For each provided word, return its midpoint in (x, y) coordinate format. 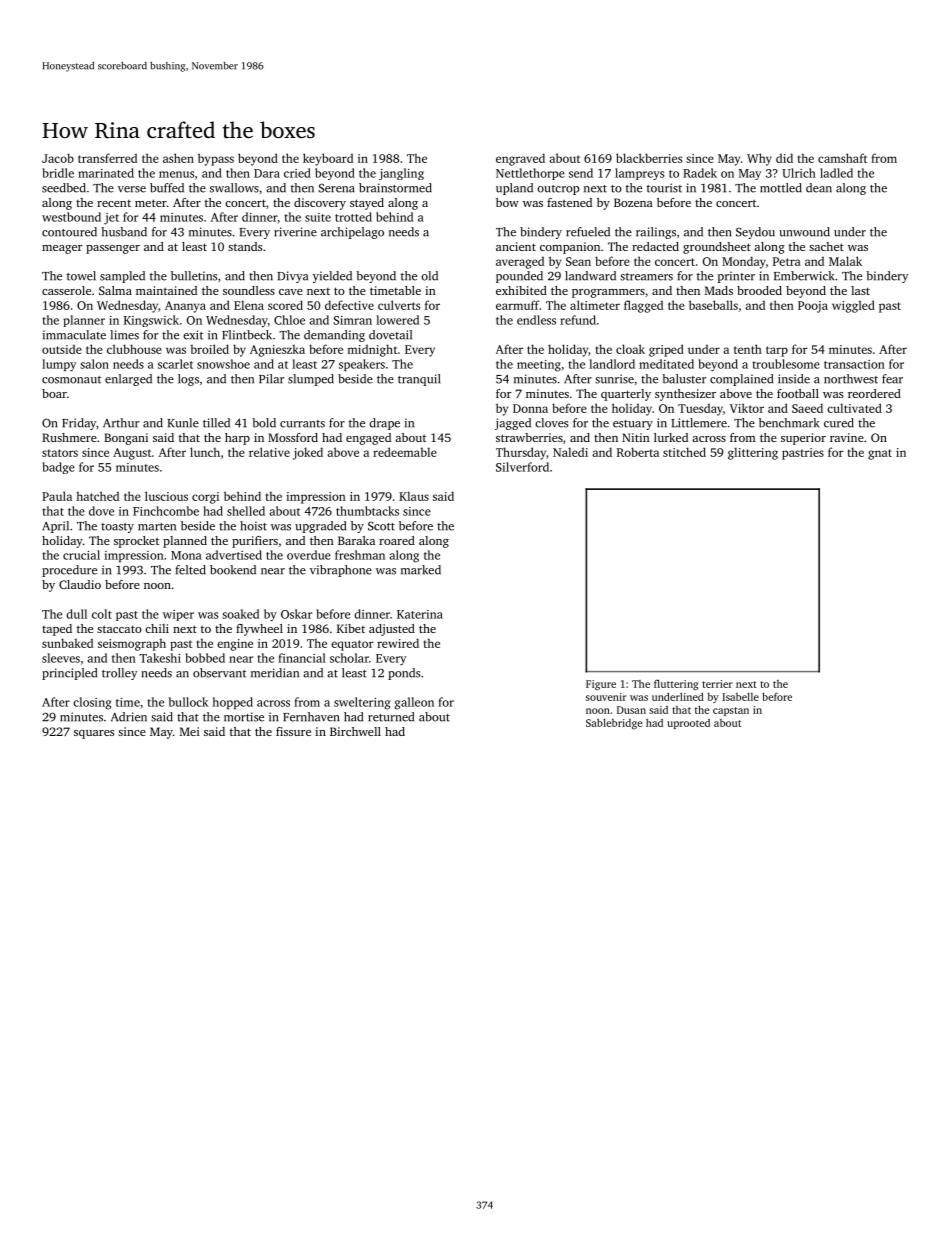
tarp (777, 351)
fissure (293, 731)
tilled (216, 423)
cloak (630, 349)
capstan (731, 711)
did (784, 158)
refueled (588, 232)
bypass (216, 159)
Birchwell (355, 731)
